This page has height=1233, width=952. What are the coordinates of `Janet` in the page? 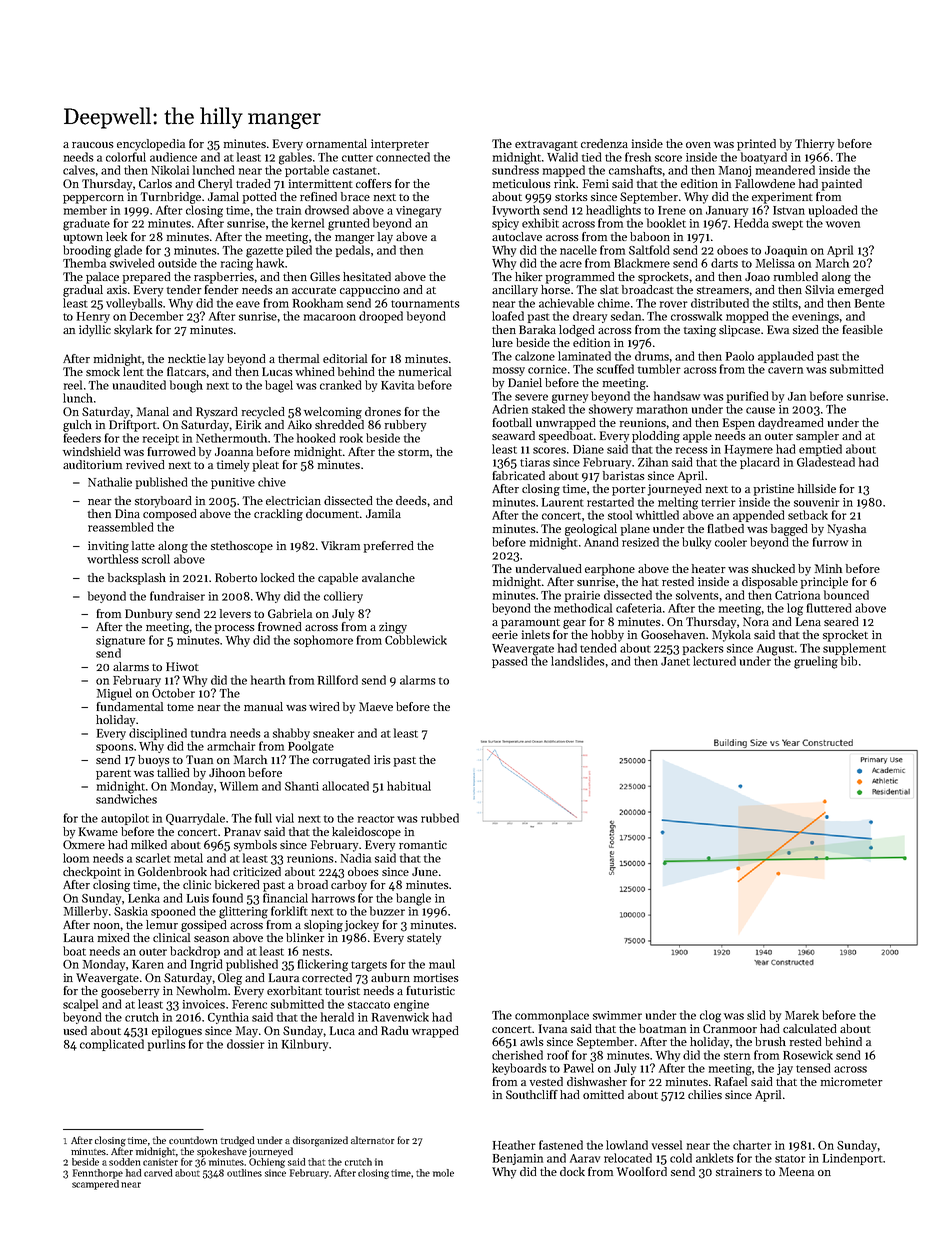 It's located at (675, 661).
